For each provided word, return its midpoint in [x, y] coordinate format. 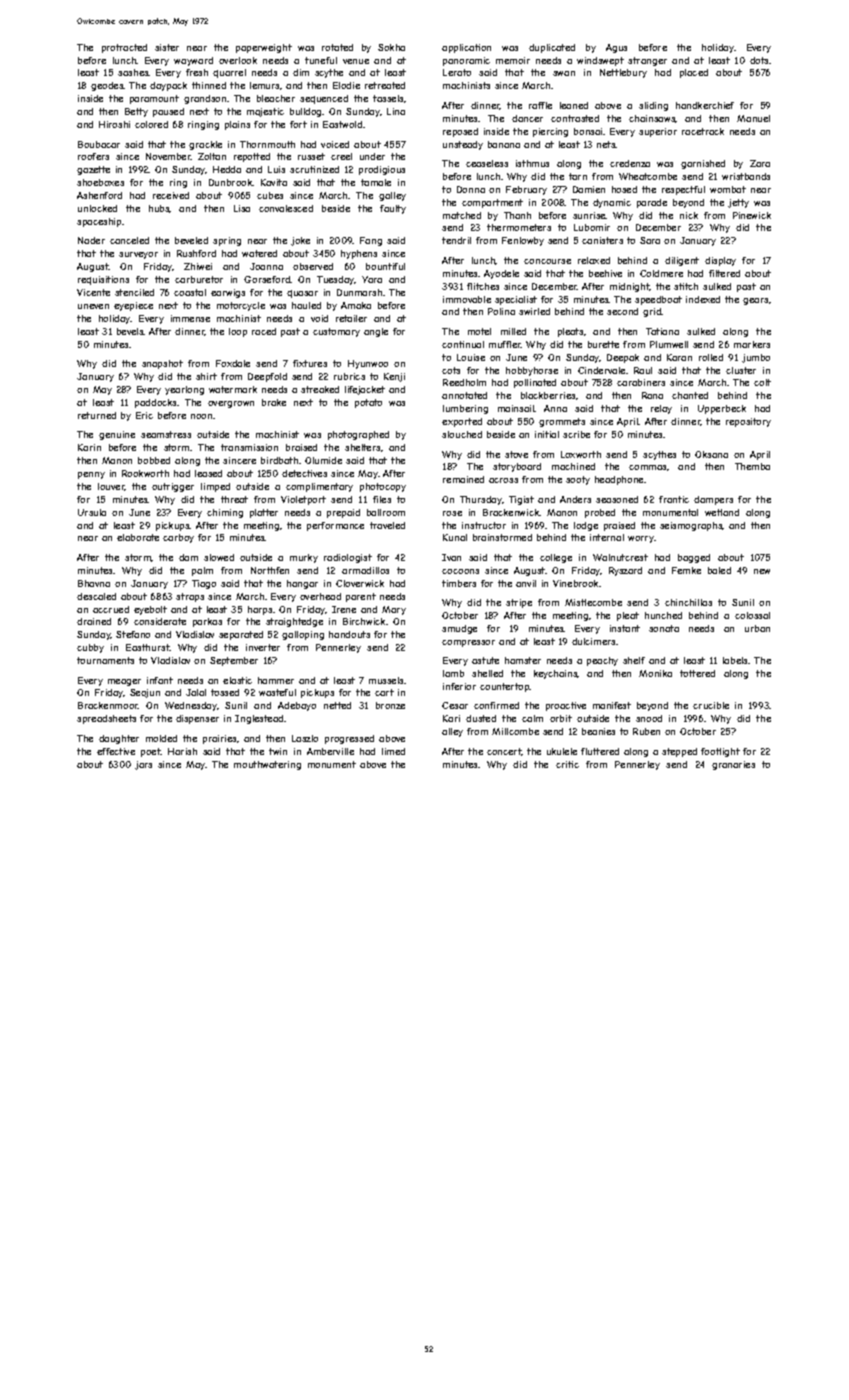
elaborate [138, 537]
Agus [616, 48]
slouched [462, 434]
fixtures [310, 363]
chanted [690, 395]
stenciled [134, 292]
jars [143, 765]
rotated [337, 47]
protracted [124, 48]
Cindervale [601, 370]
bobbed [154, 460]
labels [735, 660]
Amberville [330, 751]
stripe [519, 603]
